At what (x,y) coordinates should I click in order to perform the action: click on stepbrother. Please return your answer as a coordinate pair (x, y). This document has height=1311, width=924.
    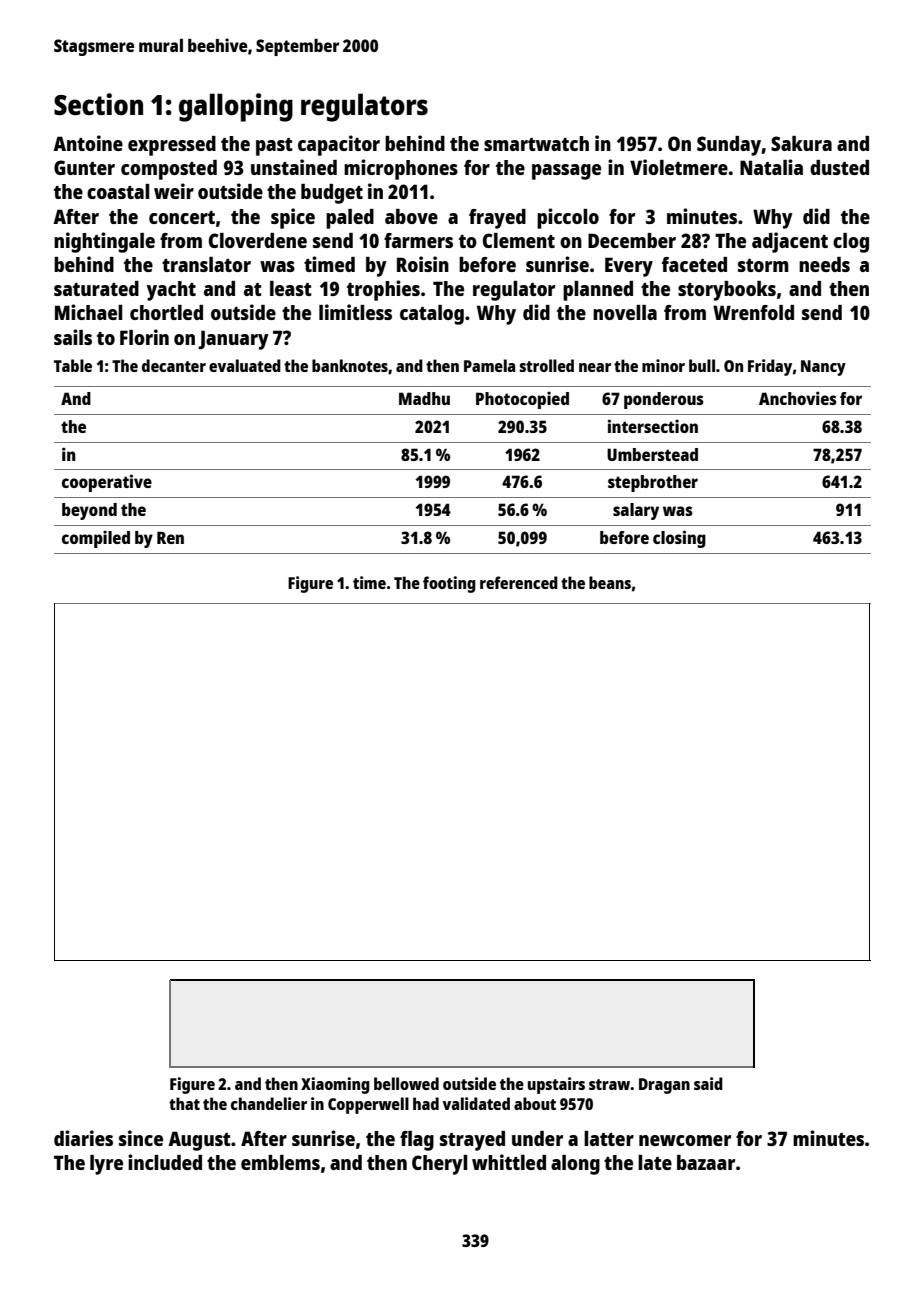
    Looking at the image, I should click on (653, 483).
